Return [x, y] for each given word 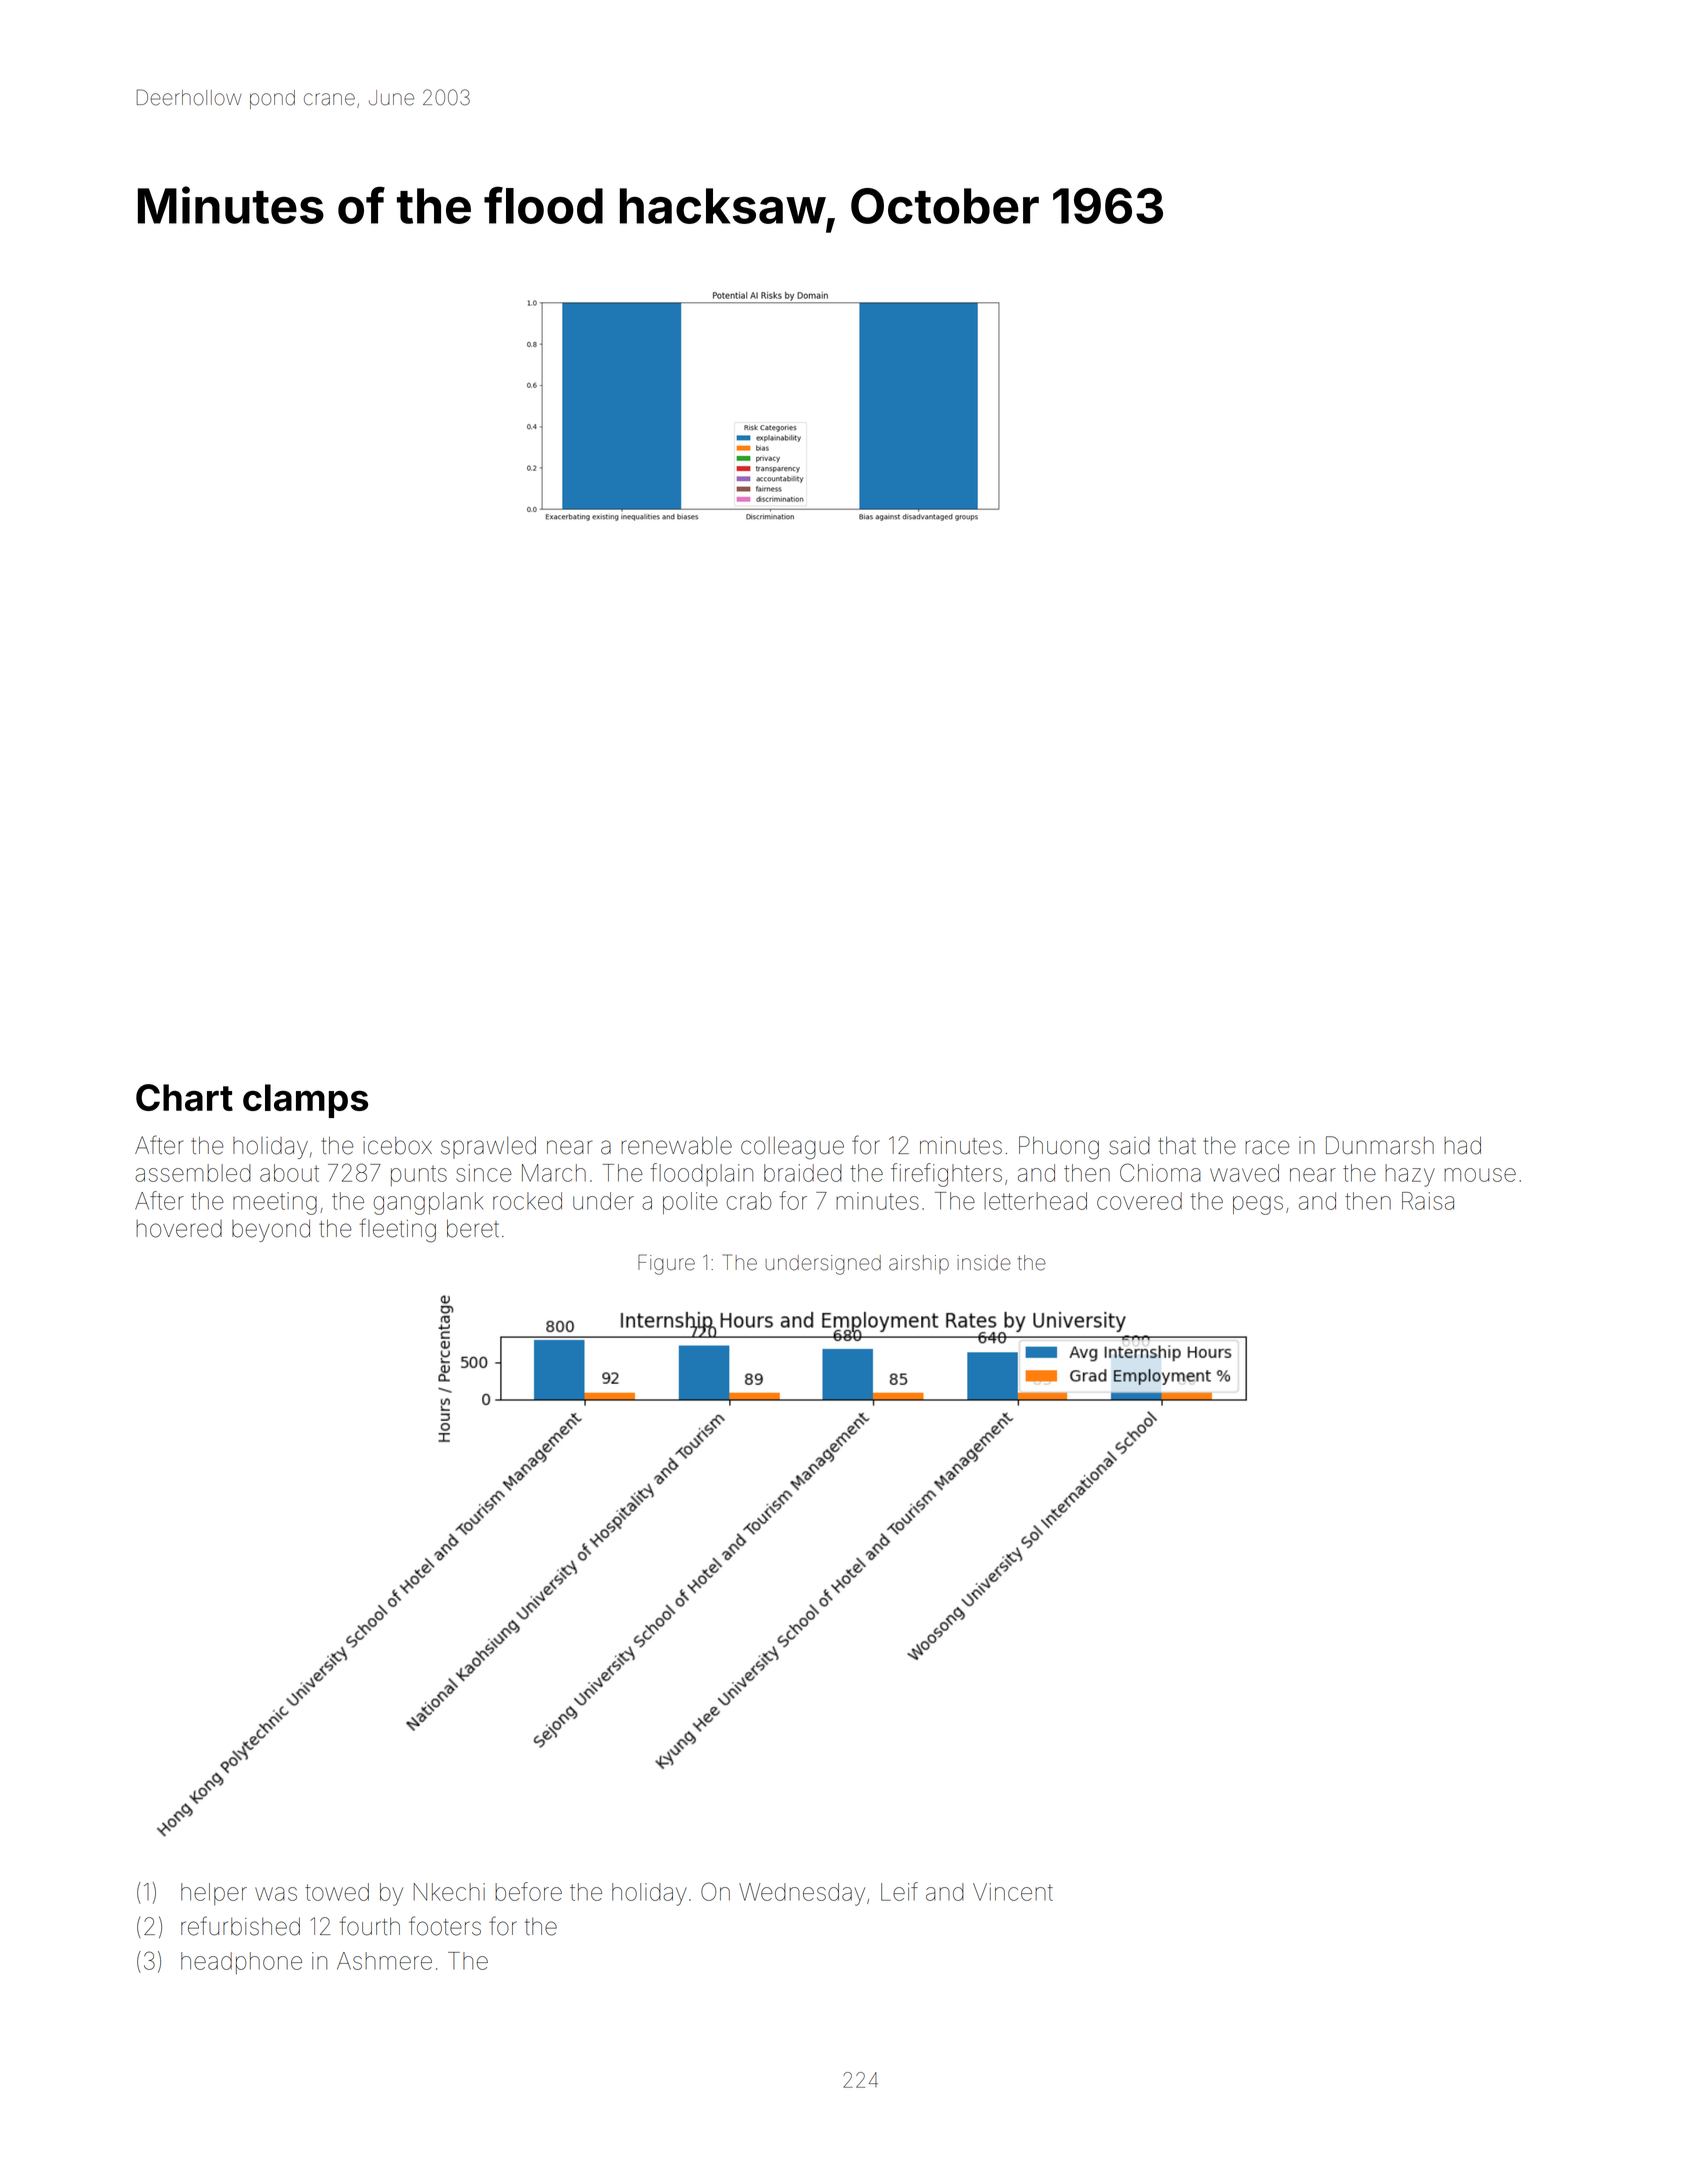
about [289, 1173]
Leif [899, 1891]
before [528, 1891]
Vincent [1013, 1892]
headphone [241, 1963]
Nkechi [449, 1892]
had [1462, 1145]
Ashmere [384, 1961]
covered [1139, 1201]
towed [337, 1892]
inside [984, 1263]
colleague [792, 1148]
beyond [271, 1231]
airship [919, 1264]
